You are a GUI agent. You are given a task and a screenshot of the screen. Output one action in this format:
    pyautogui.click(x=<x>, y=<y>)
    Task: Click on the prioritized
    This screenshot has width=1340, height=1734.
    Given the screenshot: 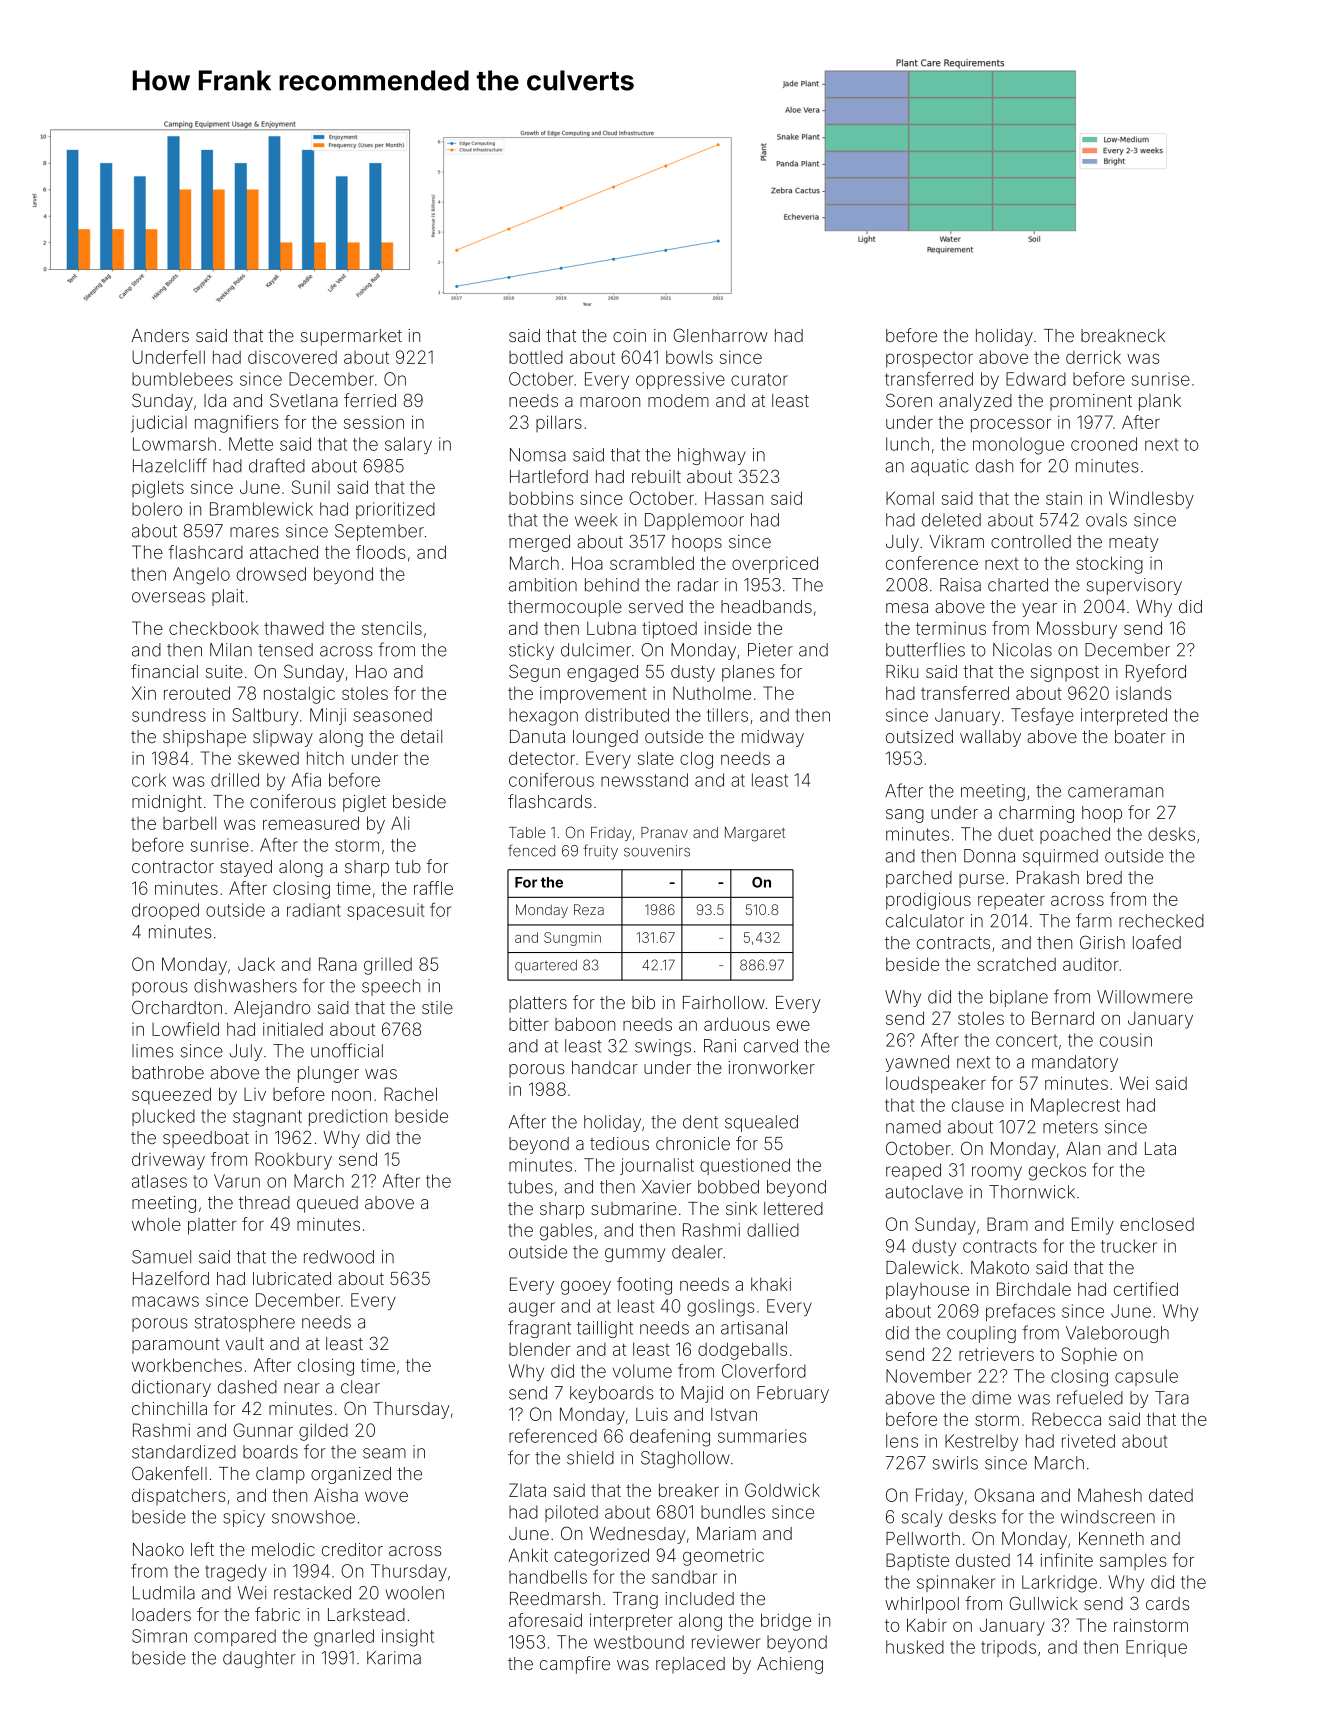 What is the action you would take?
    pyautogui.click(x=395, y=510)
